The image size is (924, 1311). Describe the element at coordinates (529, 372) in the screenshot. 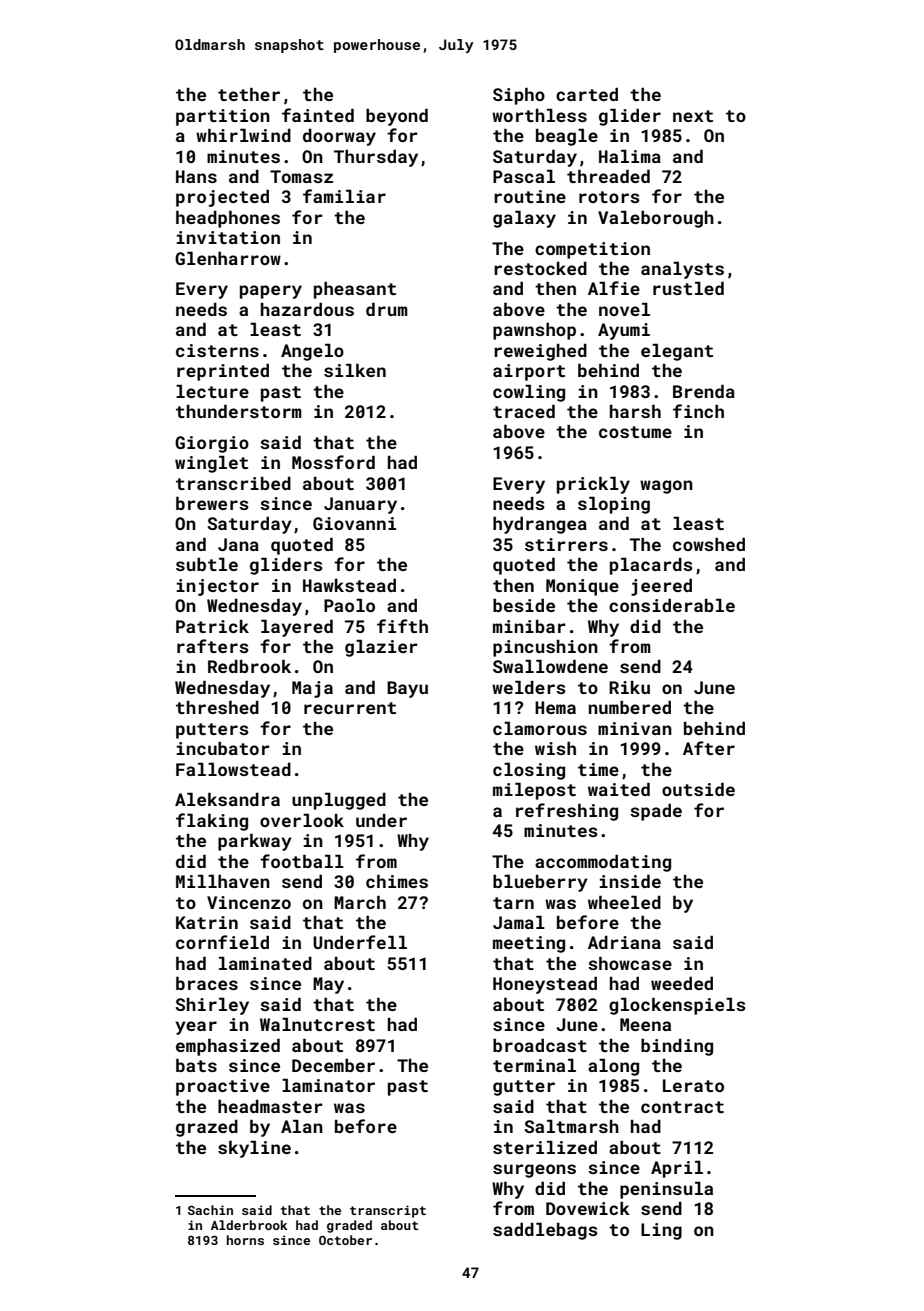

I see `airport` at that location.
